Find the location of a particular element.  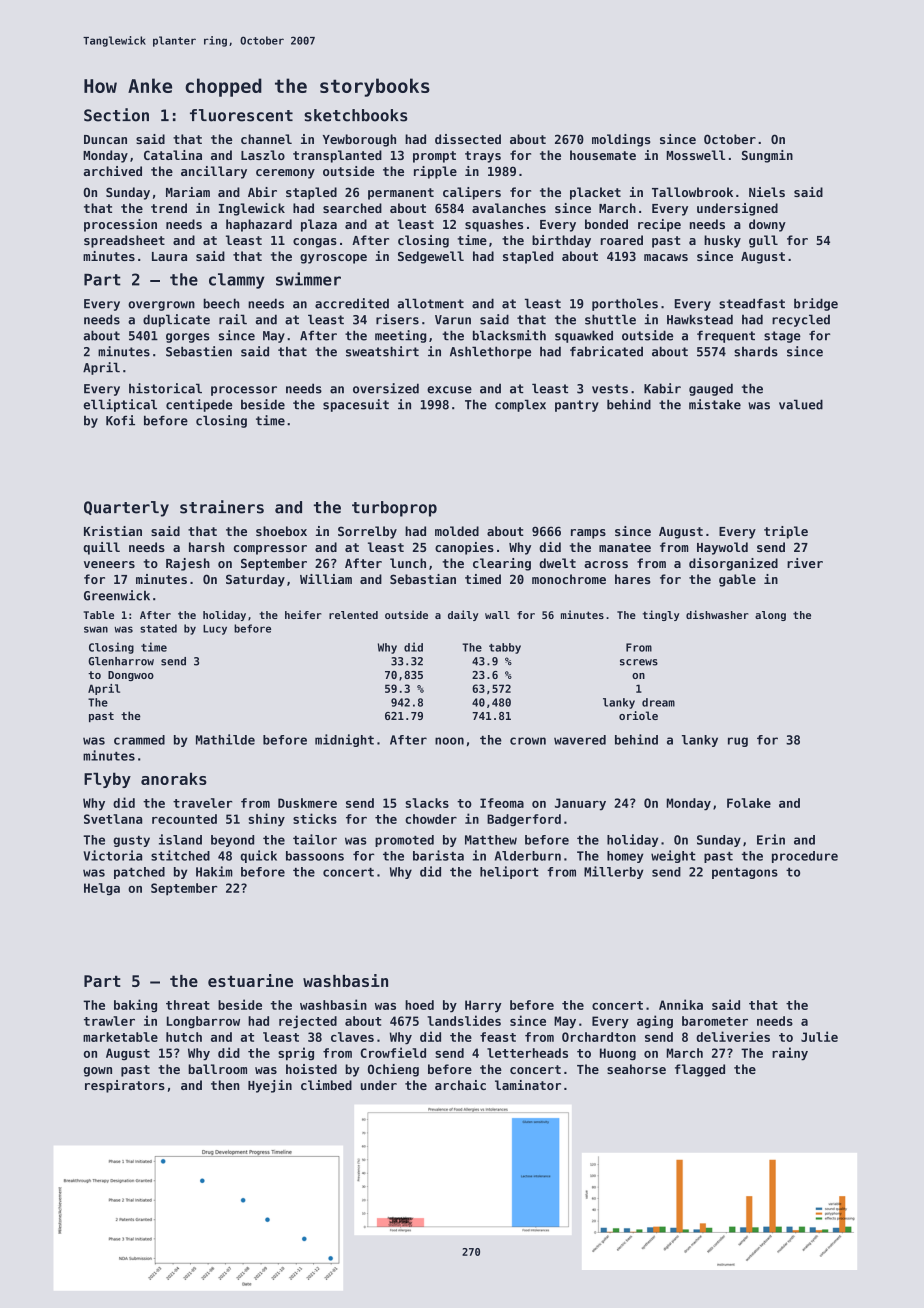

respirators is located at coordinates (125, 1086).
